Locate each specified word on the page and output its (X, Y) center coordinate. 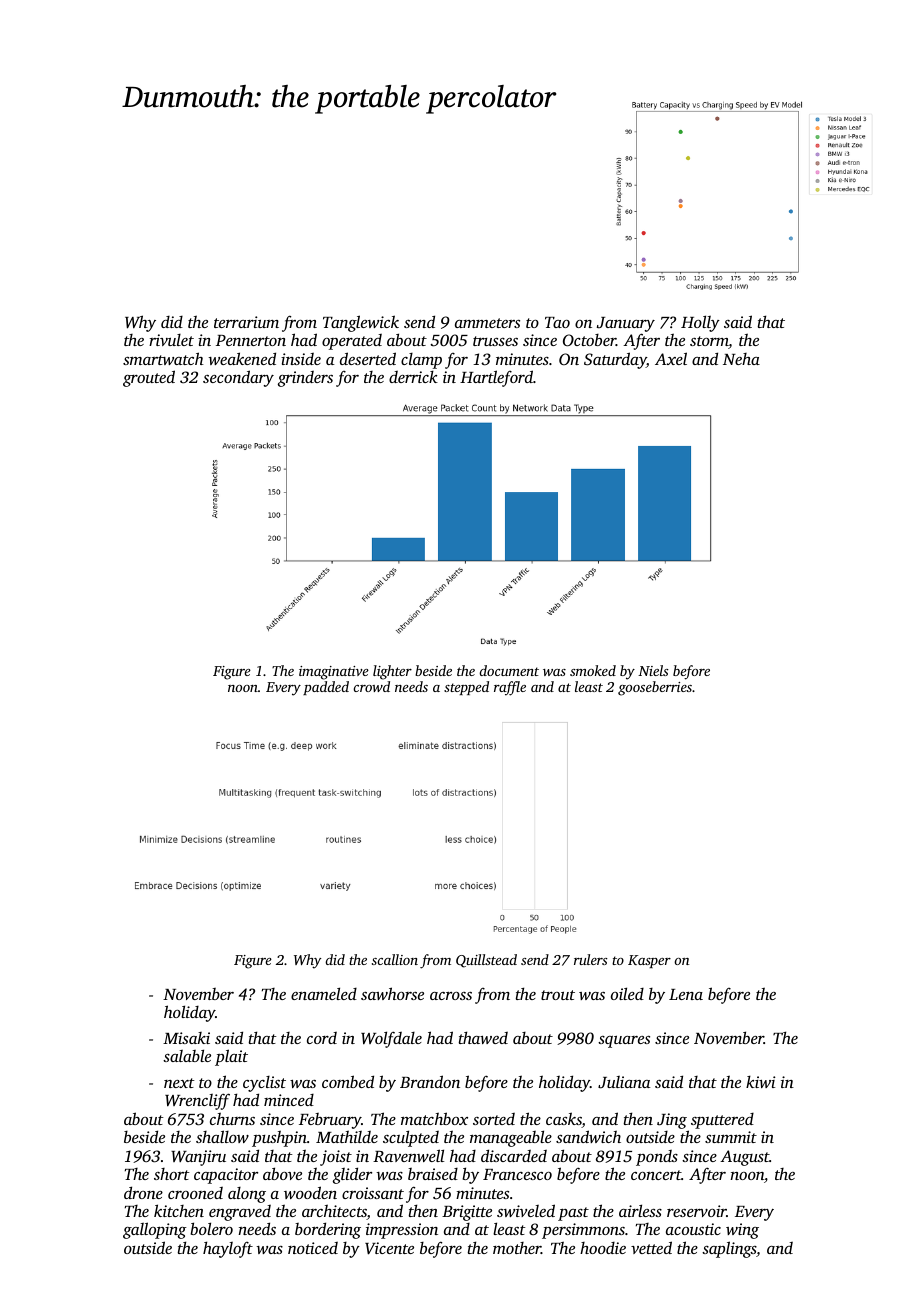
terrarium (246, 322)
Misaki (186, 1038)
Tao (557, 322)
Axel (671, 358)
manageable (511, 1138)
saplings (729, 1249)
